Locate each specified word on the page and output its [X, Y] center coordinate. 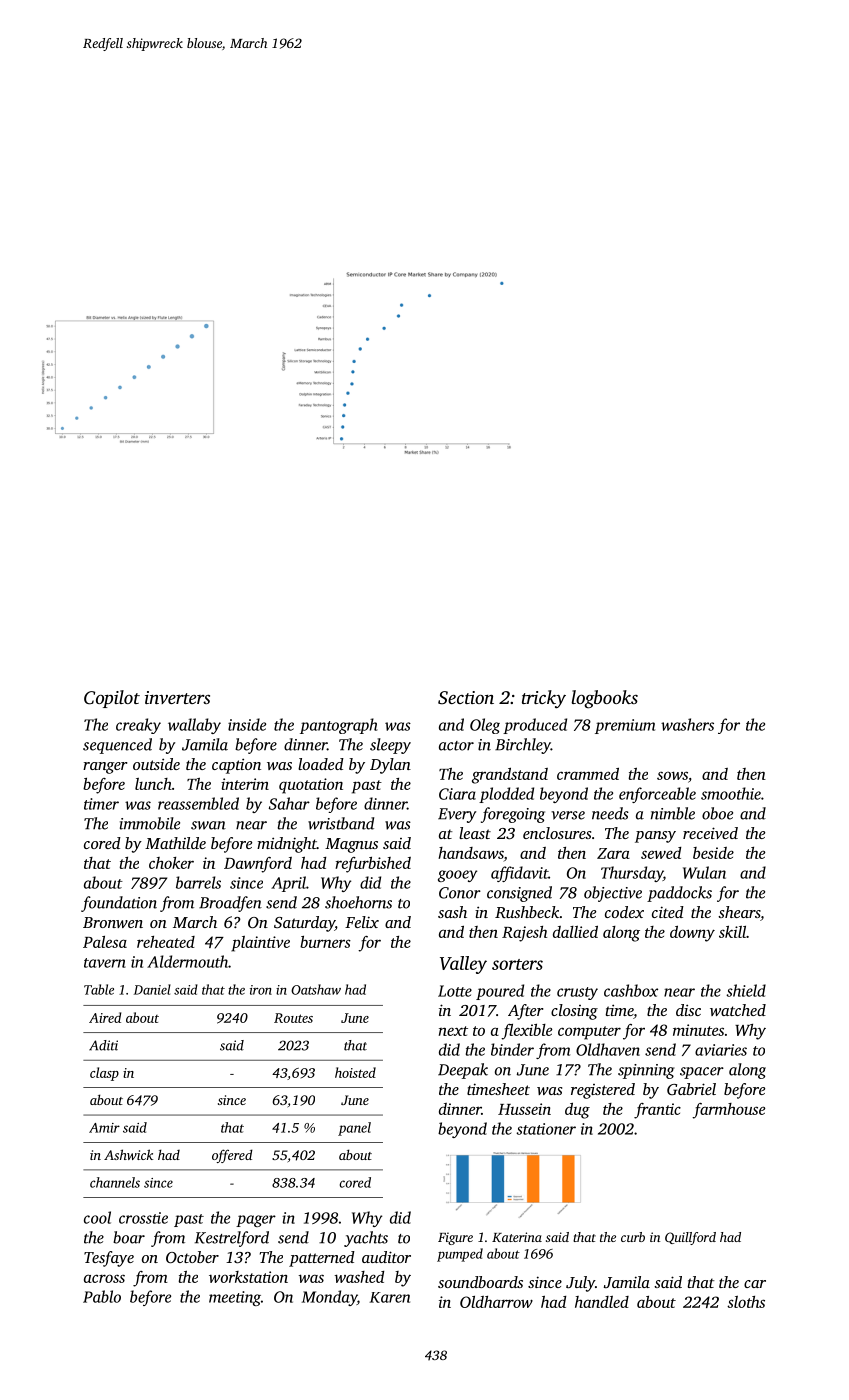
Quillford [690, 1238]
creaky [138, 726]
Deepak [463, 1071]
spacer [702, 1073]
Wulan [704, 872]
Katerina [517, 1237]
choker [171, 863]
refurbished [373, 865]
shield [746, 990]
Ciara [457, 794]
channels [115, 1182]
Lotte [455, 991]
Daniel [152, 989]
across [104, 1278]
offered [232, 1156]
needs [610, 813]
